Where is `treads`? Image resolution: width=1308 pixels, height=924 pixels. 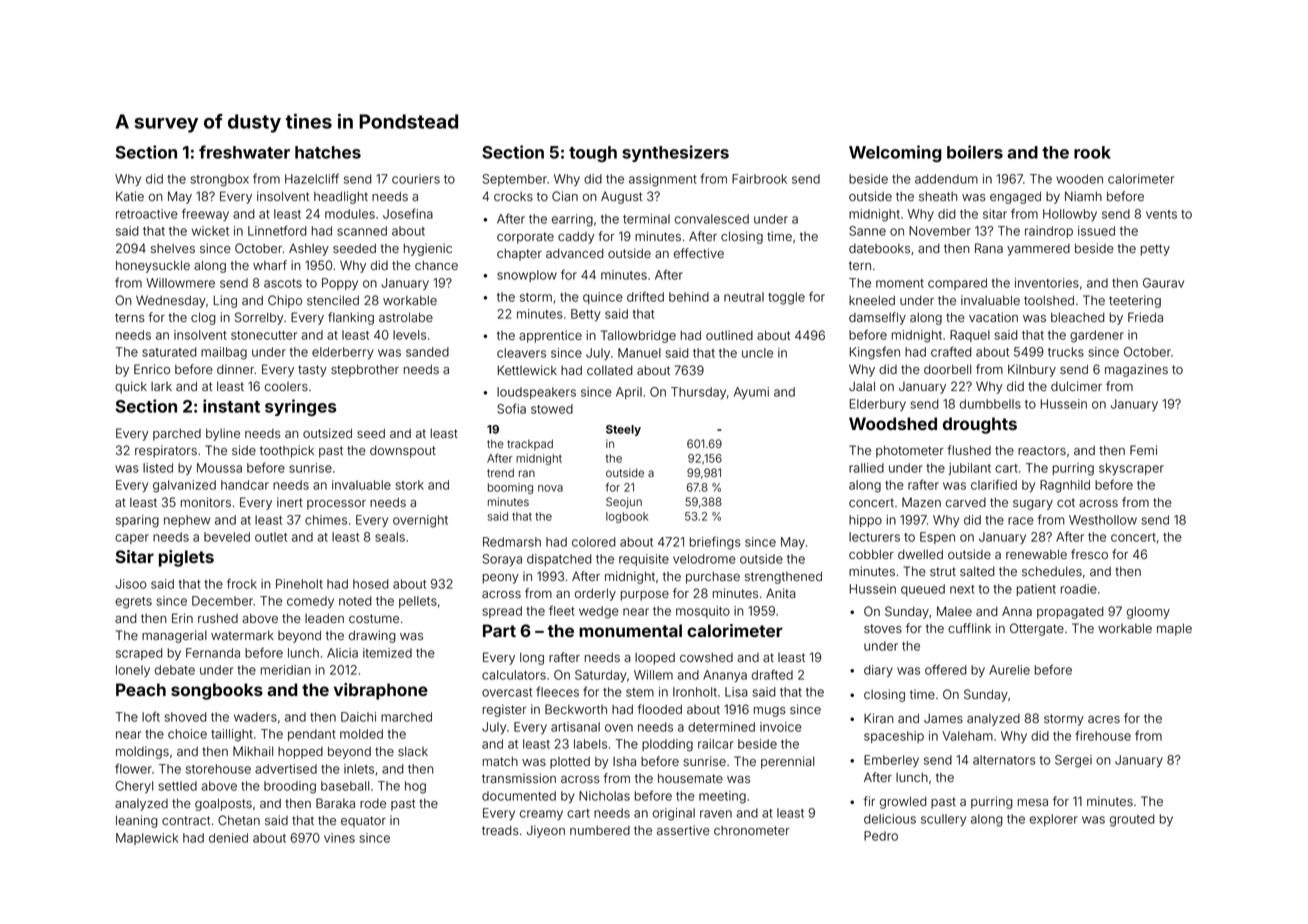
treads is located at coordinates (500, 831).
